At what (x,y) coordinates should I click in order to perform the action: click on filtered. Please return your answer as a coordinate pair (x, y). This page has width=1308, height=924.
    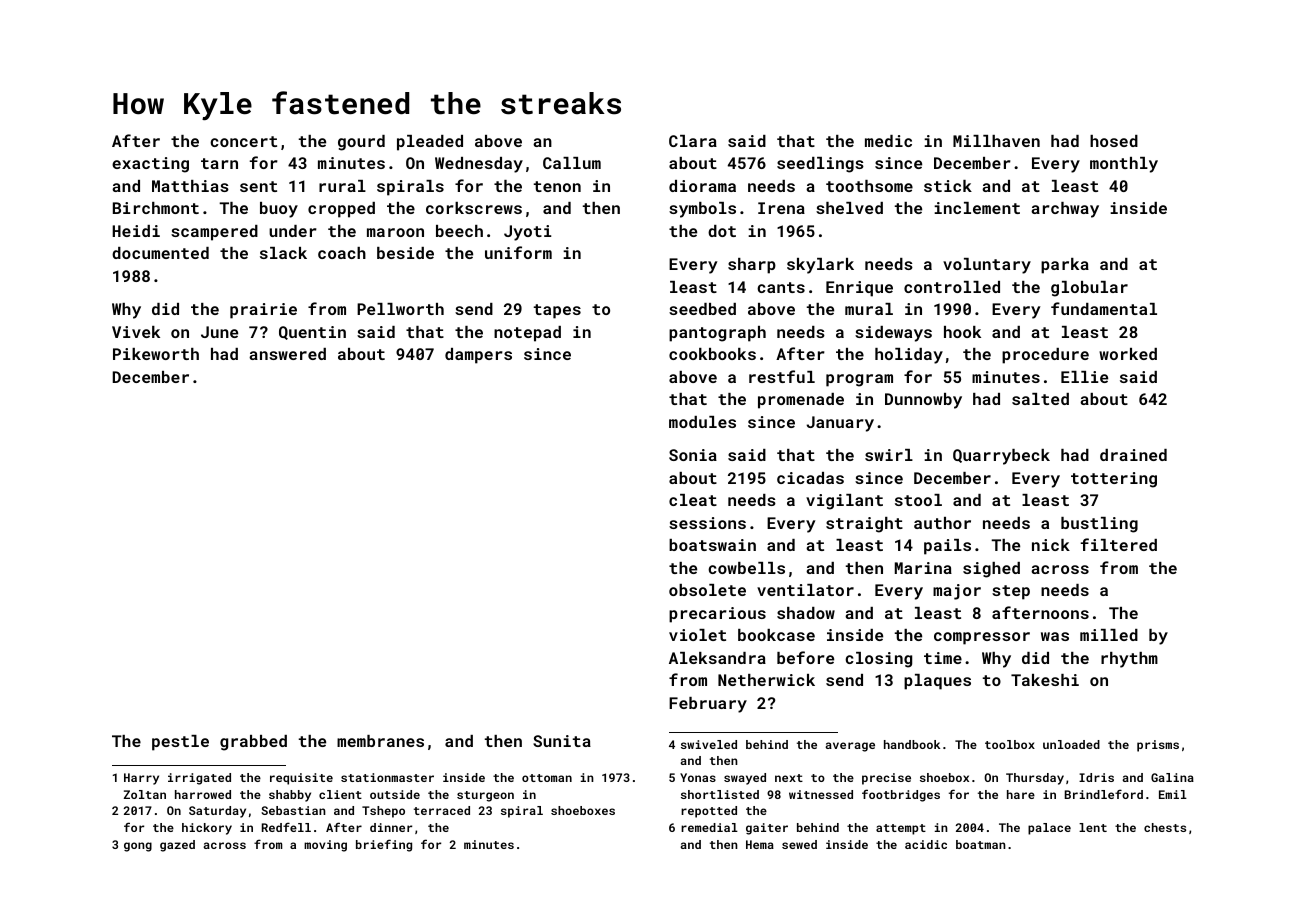
    Looking at the image, I should click on (1119, 544).
